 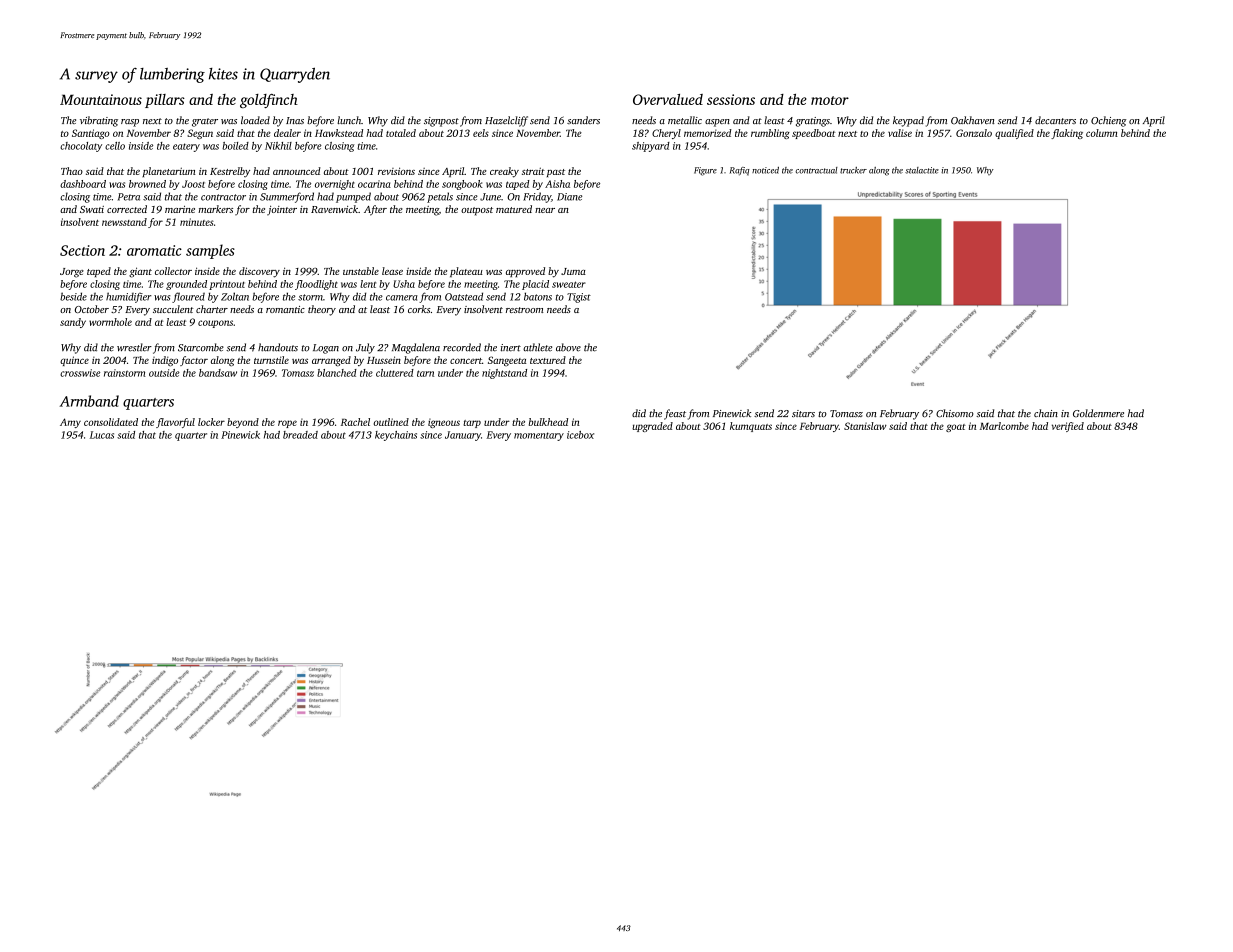 What do you see at coordinates (539, 436) in the document?
I see `momentary` at bounding box center [539, 436].
